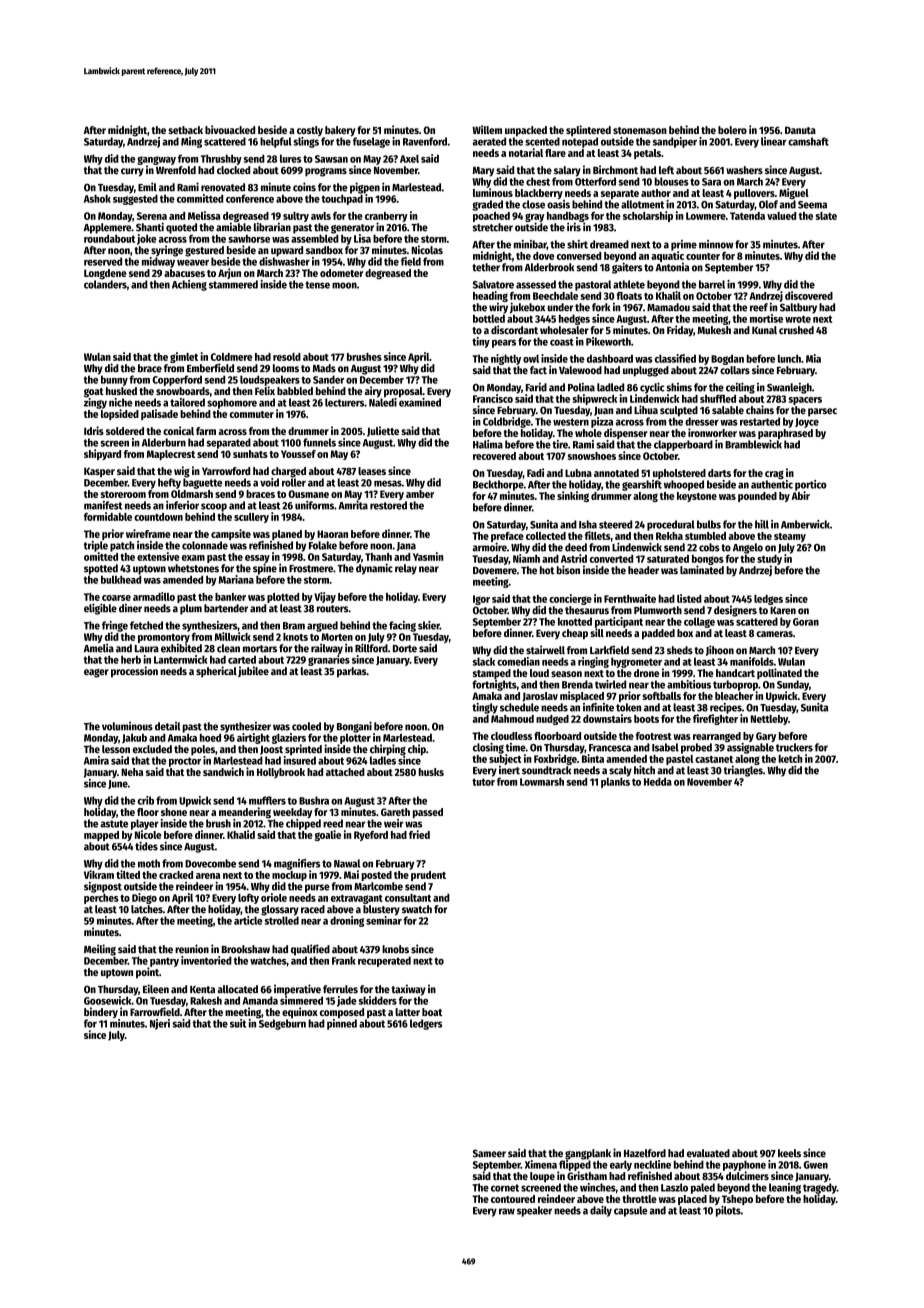 The width and height of the screenshot is (924, 1308). Describe the element at coordinates (793, 685) in the screenshot. I see `Sunday` at that location.
